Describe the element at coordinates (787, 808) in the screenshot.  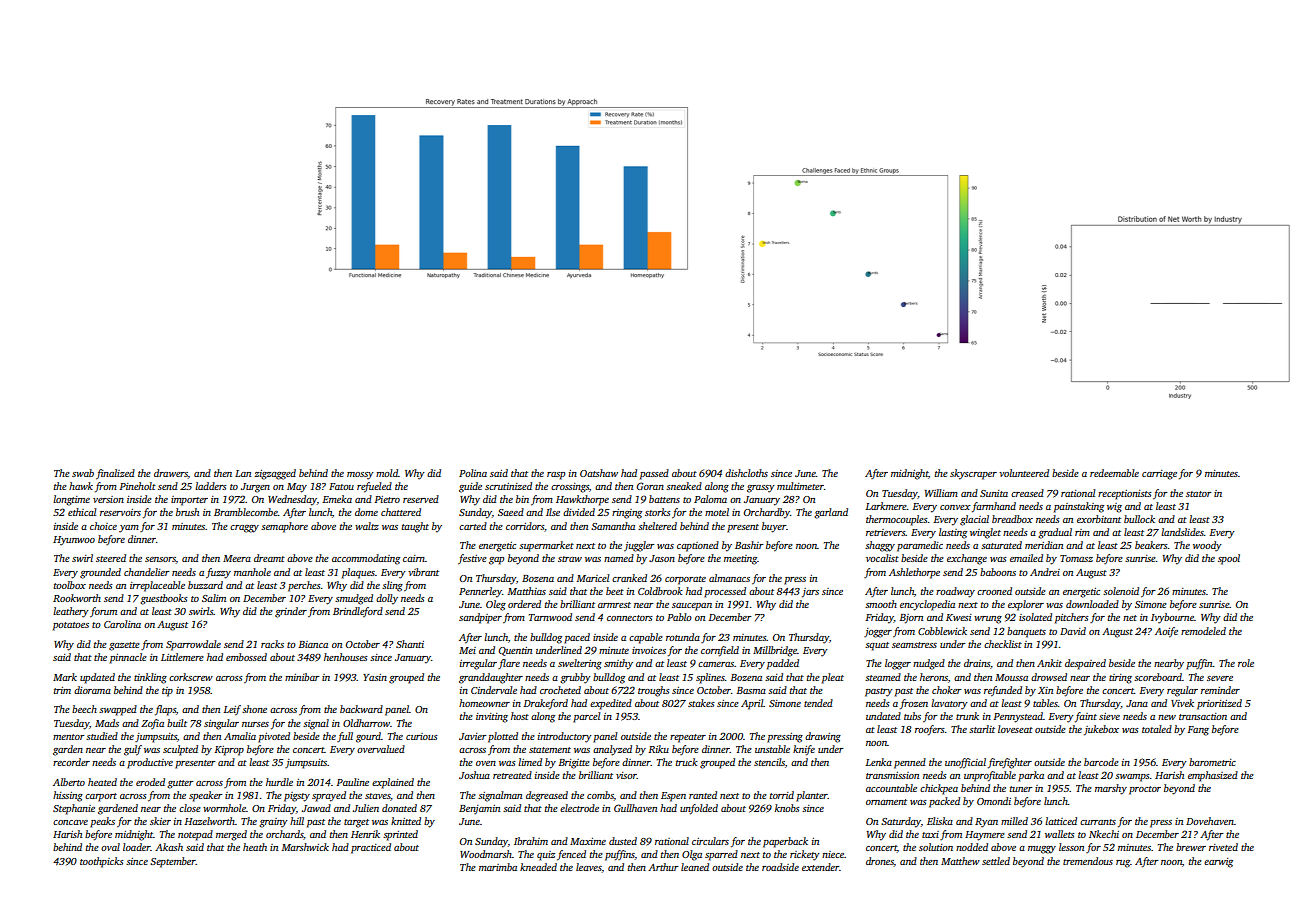
I see `knobs` at that location.
